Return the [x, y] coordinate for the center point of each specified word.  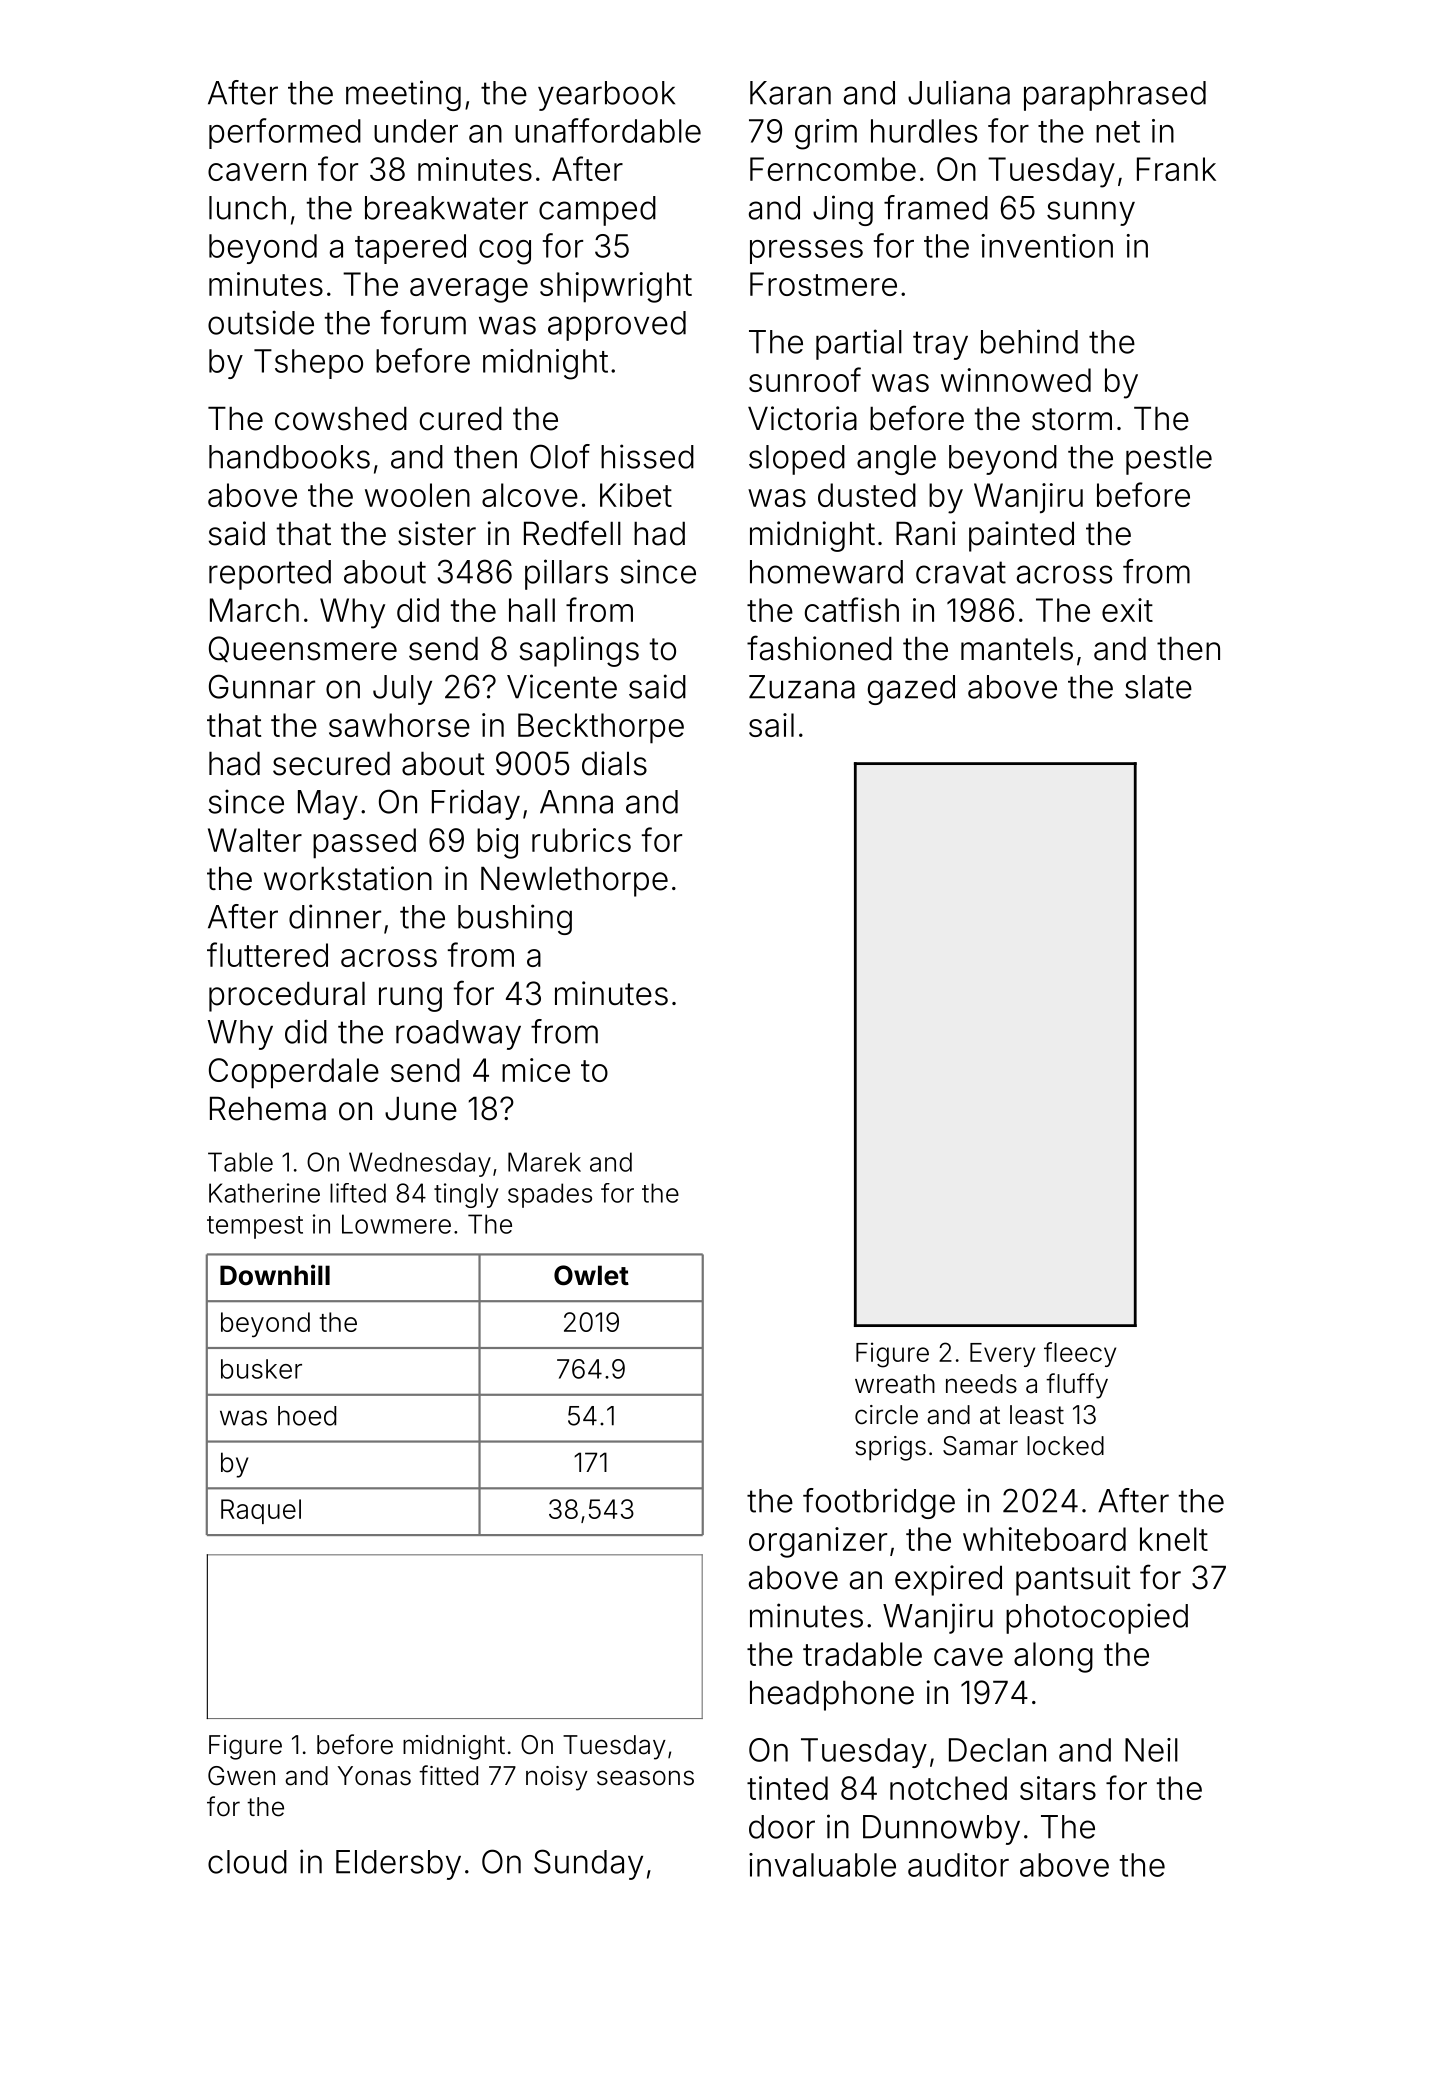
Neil [1151, 1750]
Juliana [959, 92]
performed [285, 133]
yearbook [606, 96]
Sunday [588, 1864]
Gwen [241, 1776]
